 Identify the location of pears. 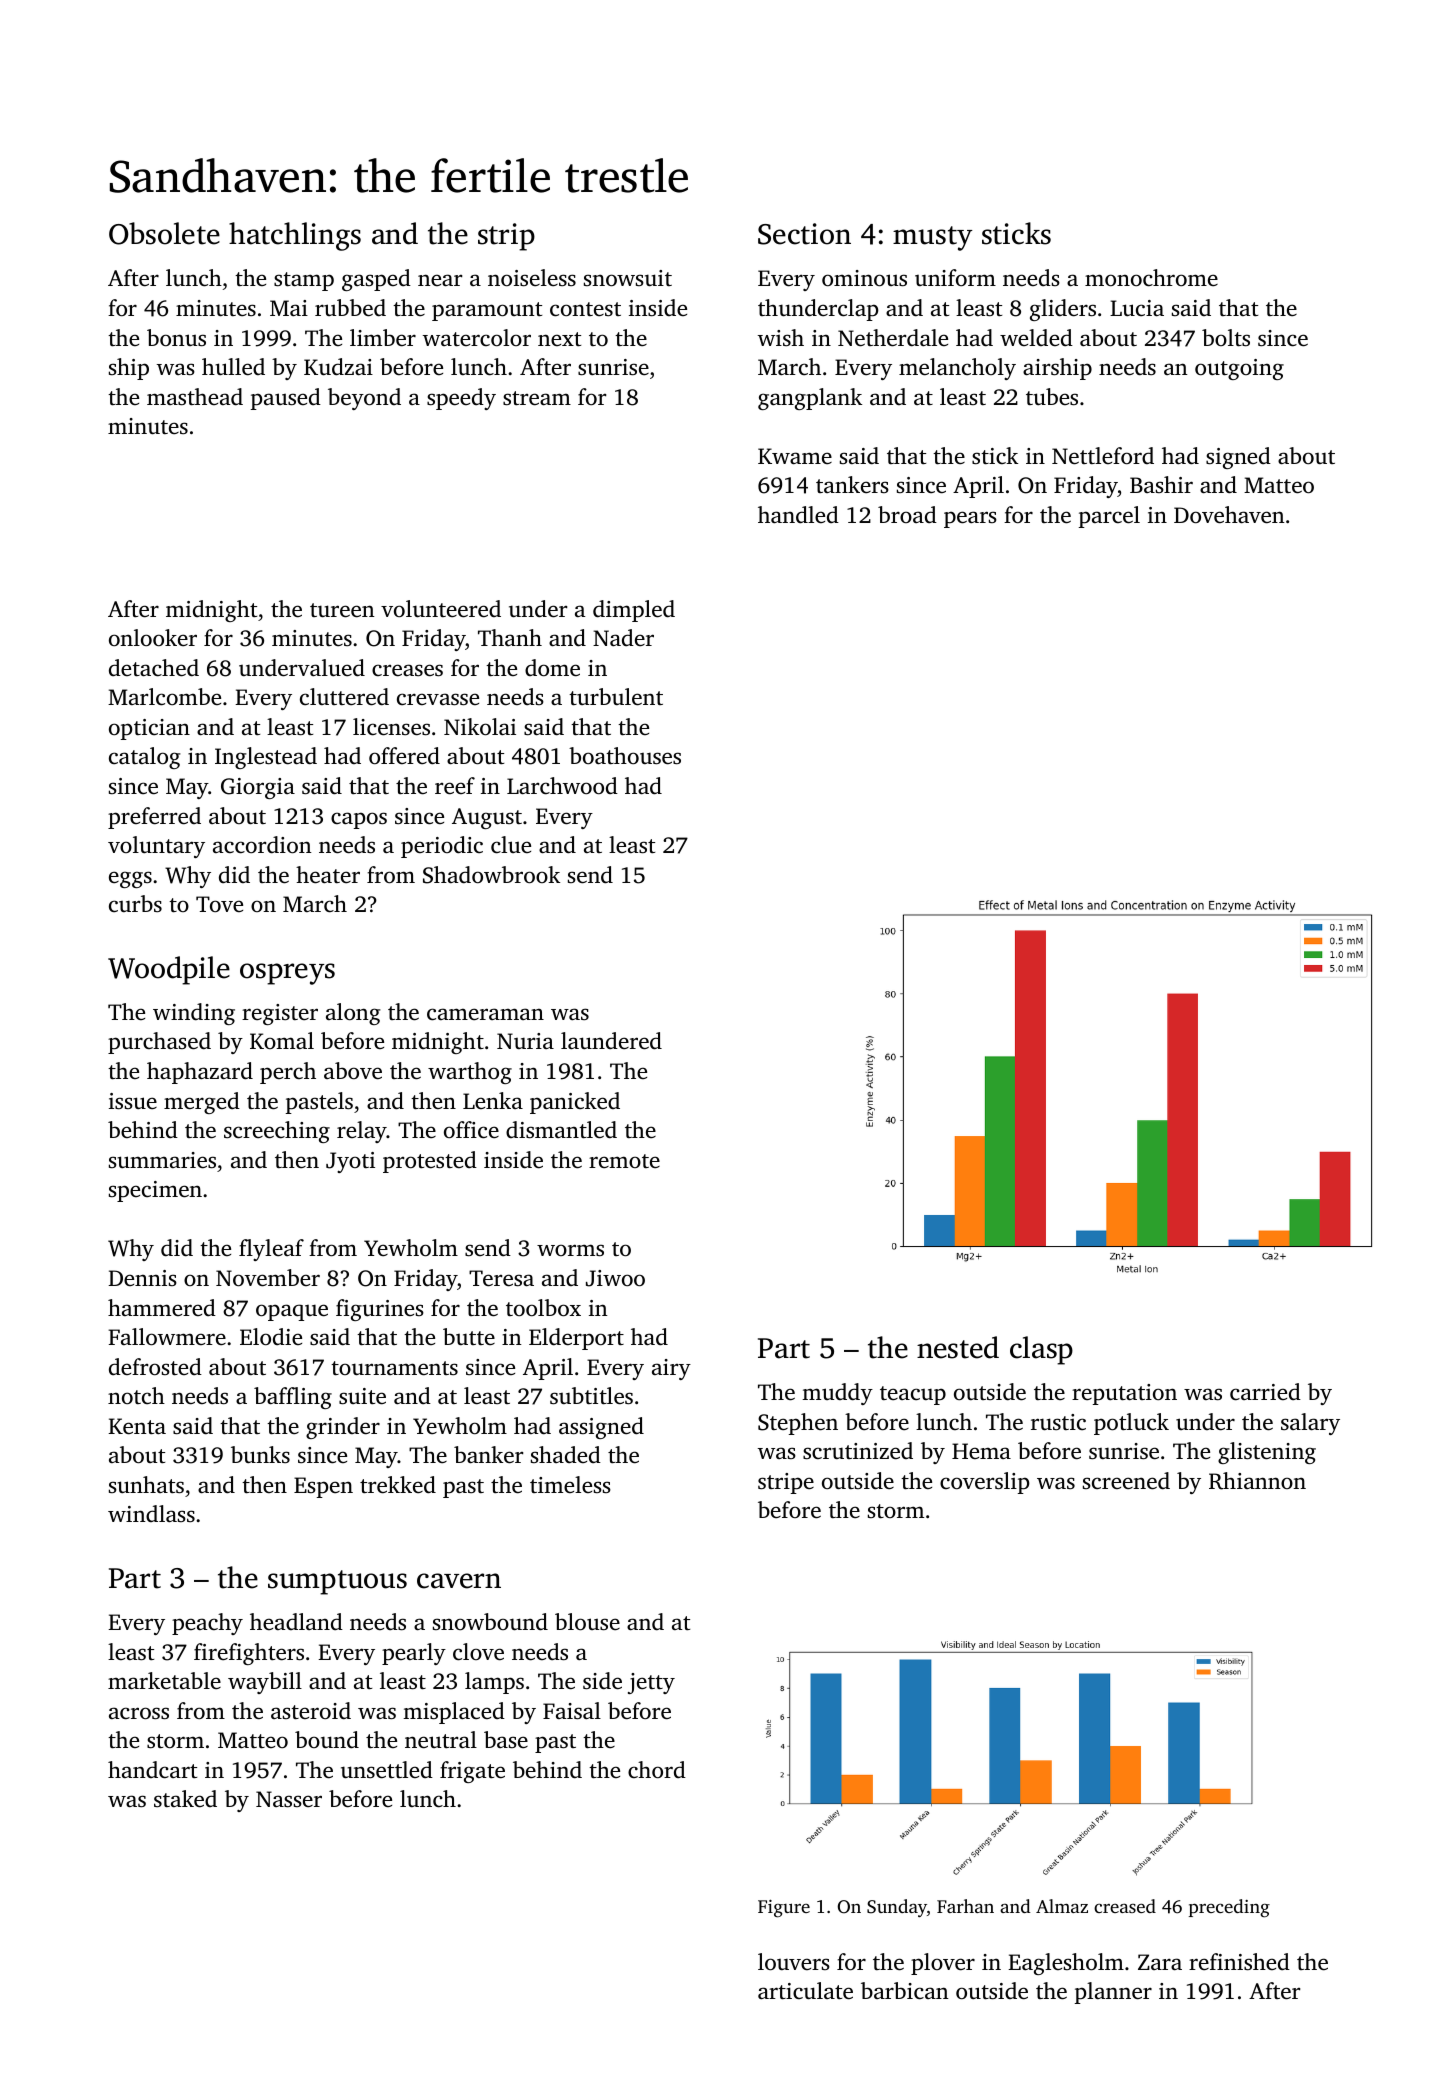
(970, 519).
